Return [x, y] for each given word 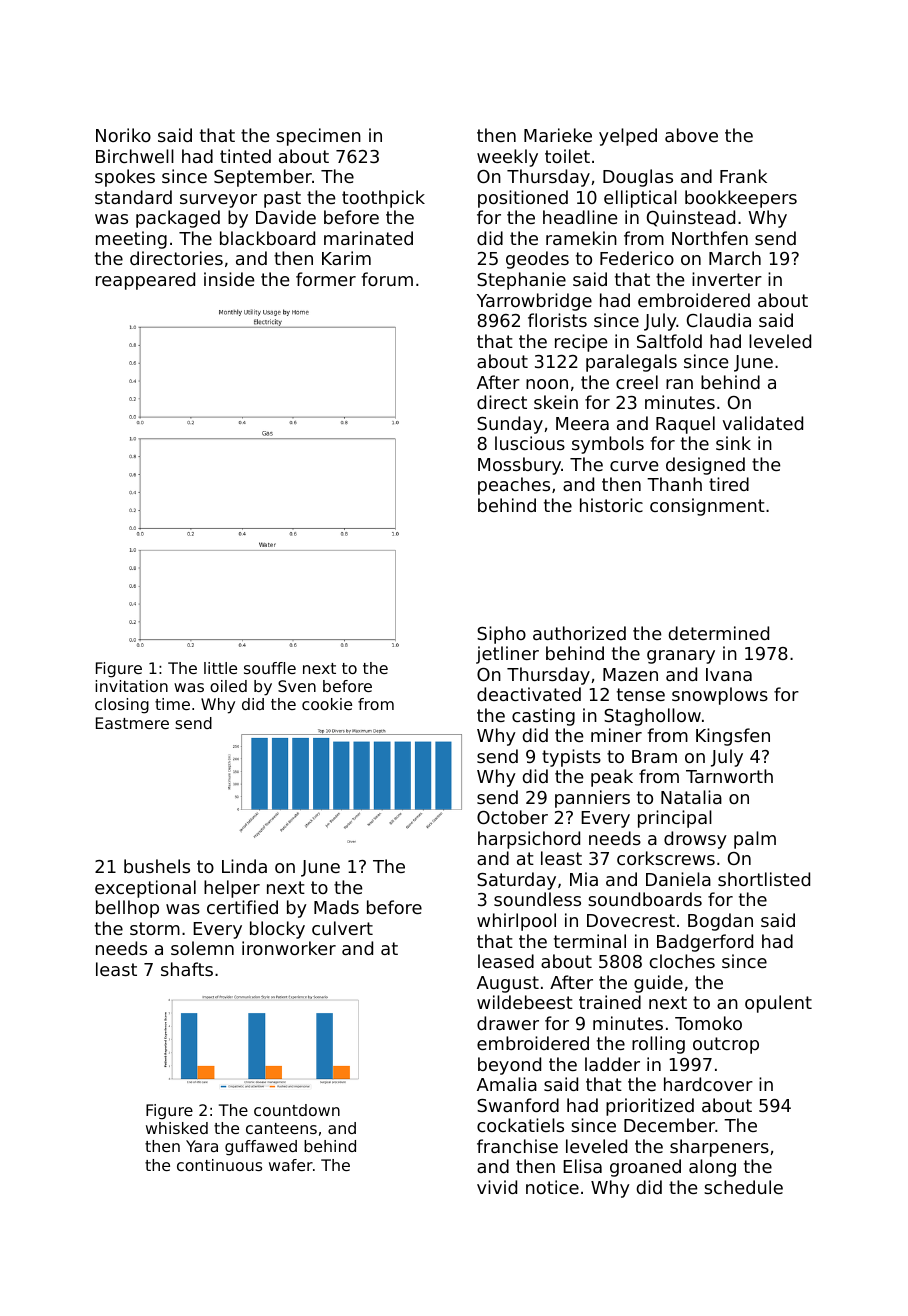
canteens [281, 1128]
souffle [270, 668]
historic [611, 505]
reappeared [145, 281]
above [691, 135]
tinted [245, 156]
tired [729, 484]
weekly [507, 158]
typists [571, 758]
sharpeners [719, 1148]
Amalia [507, 1084]
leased [506, 961]
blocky [277, 930]
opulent [778, 1004]
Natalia [691, 797]
